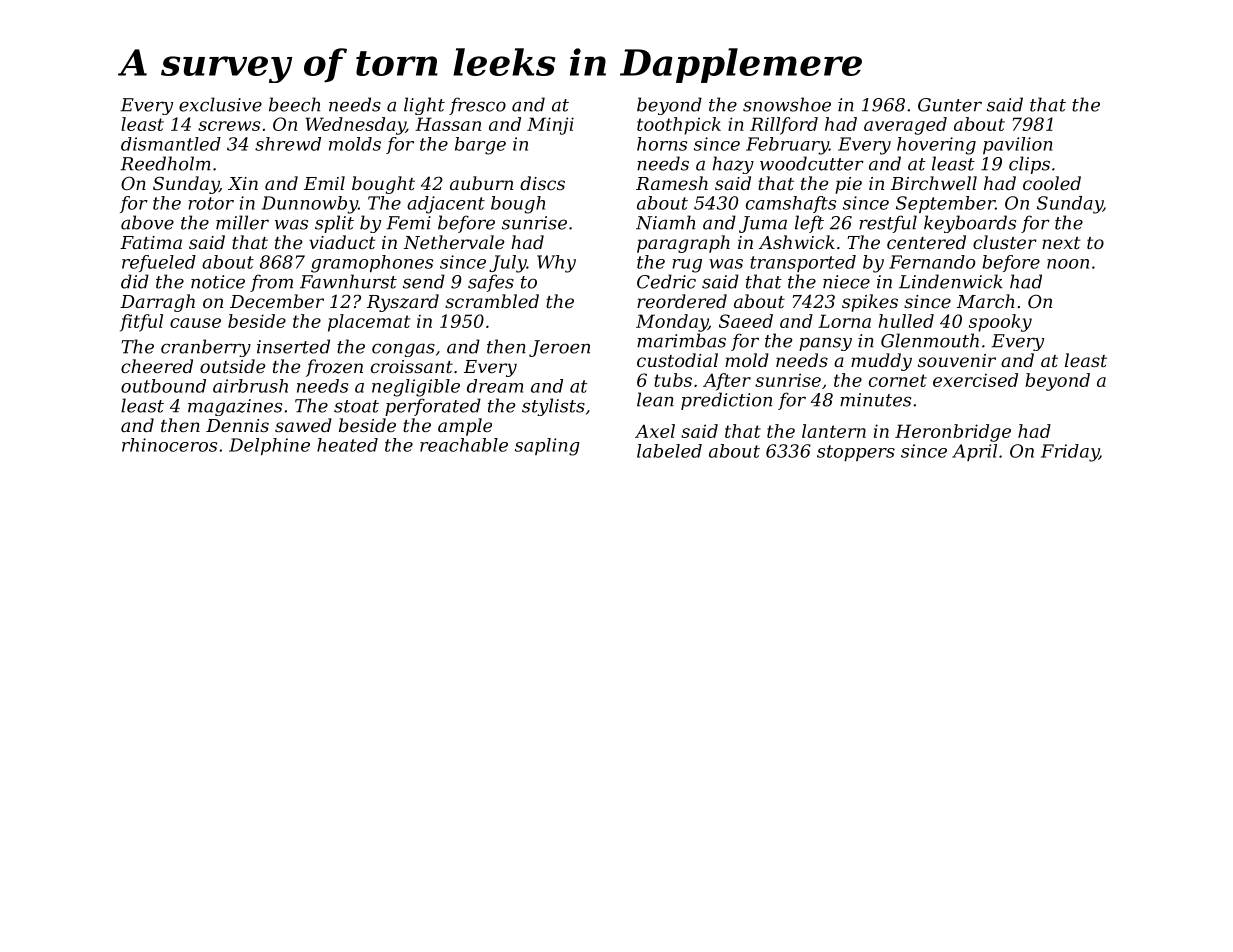 This image has width=1233, height=952. I want to click on fitful, so click(141, 323).
